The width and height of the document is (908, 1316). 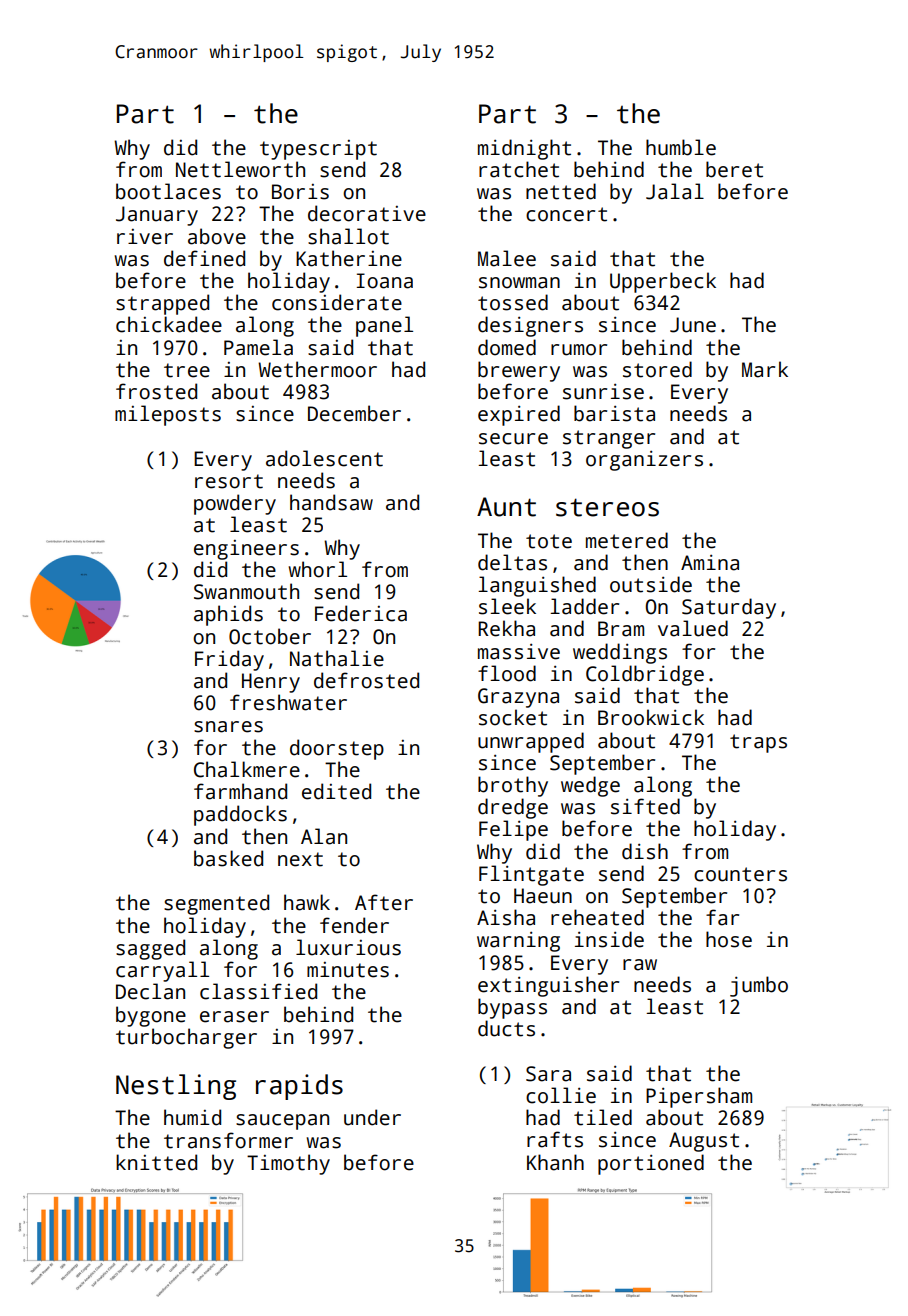 What do you see at coordinates (300, 192) in the document?
I see `Boris` at bounding box center [300, 192].
